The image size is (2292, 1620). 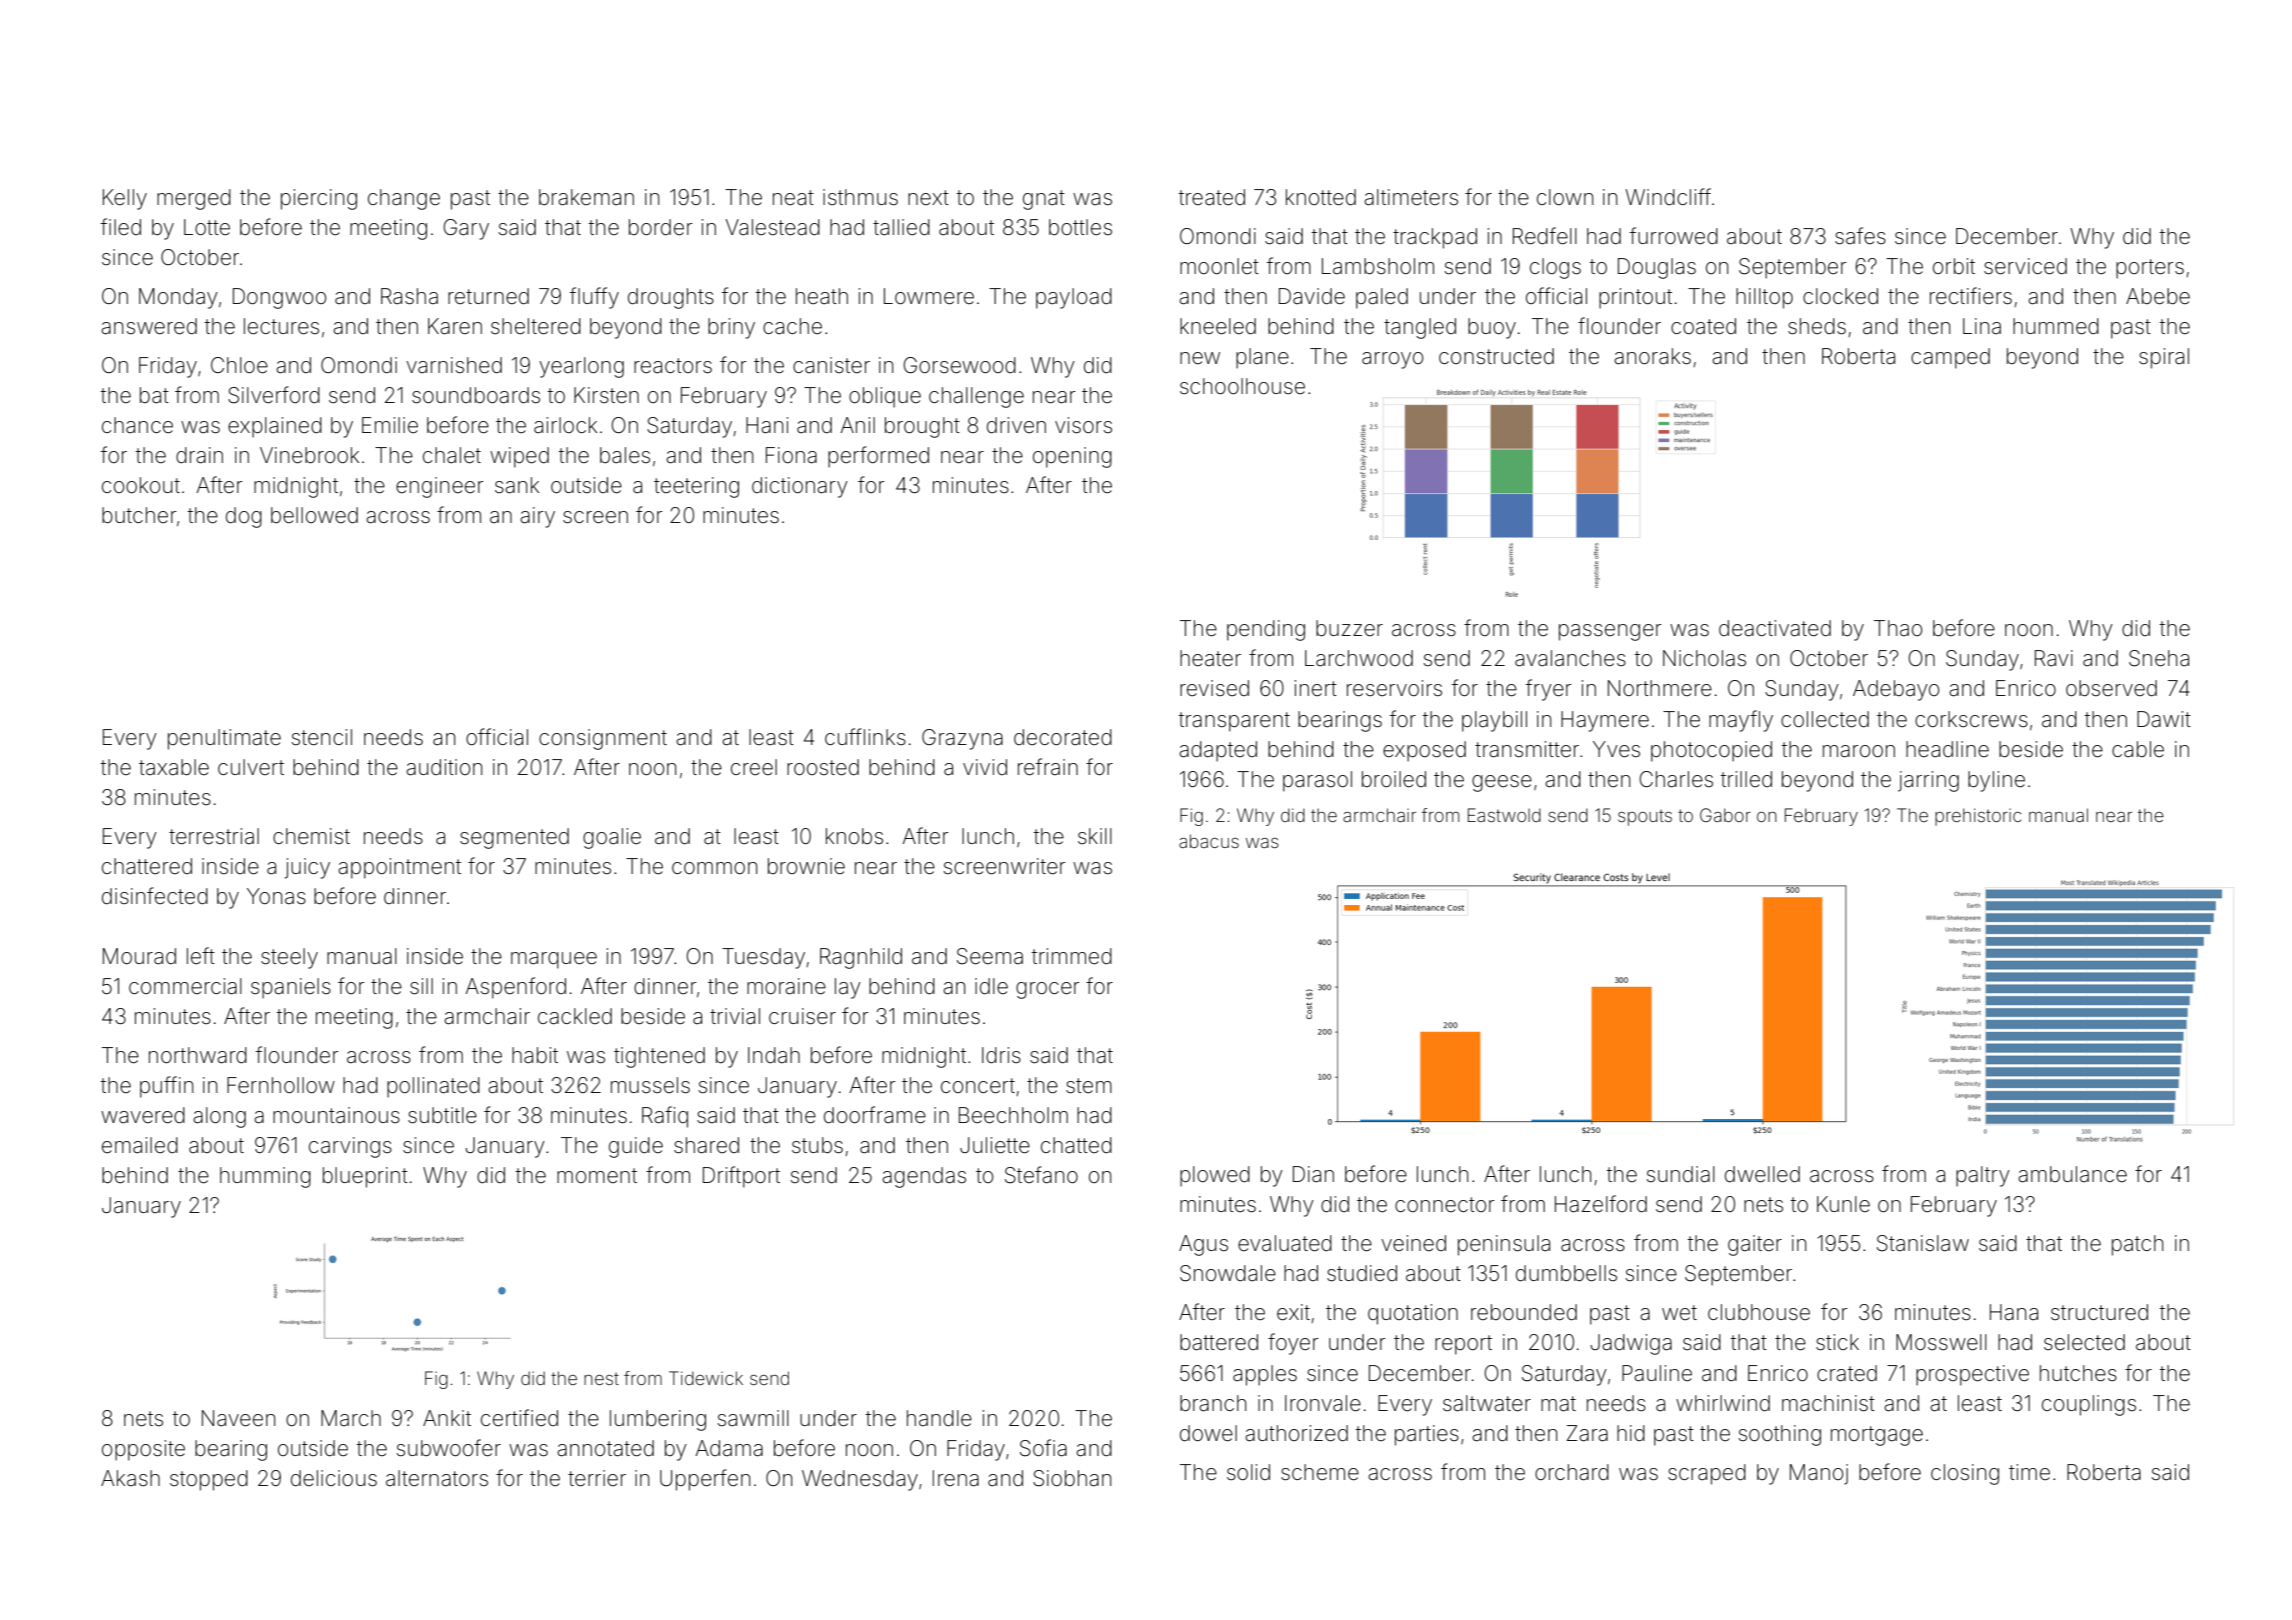 What do you see at coordinates (514, 838) in the image?
I see `segmented` at bounding box center [514, 838].
